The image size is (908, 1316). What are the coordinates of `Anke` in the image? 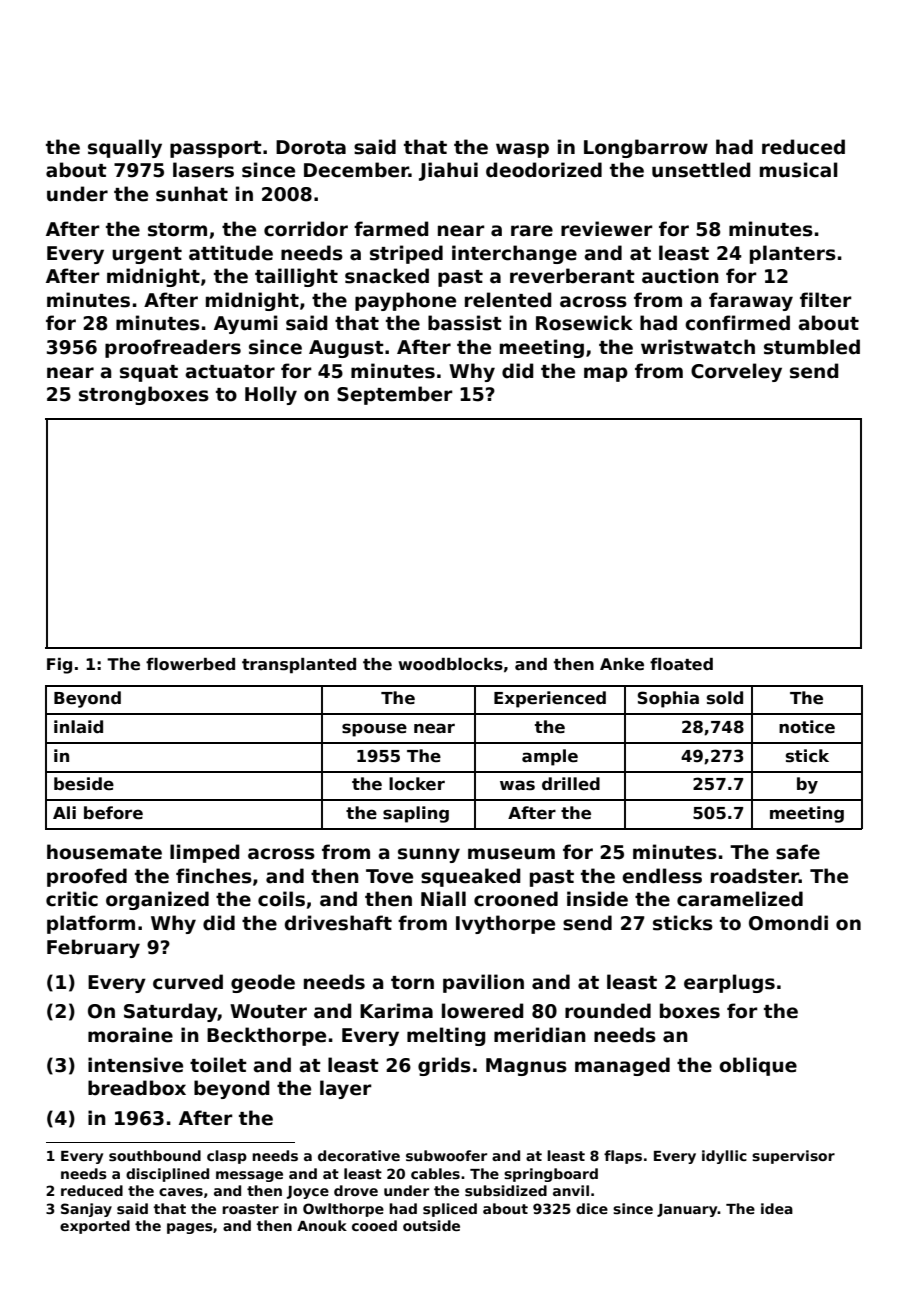 It's located at (622, 664).
